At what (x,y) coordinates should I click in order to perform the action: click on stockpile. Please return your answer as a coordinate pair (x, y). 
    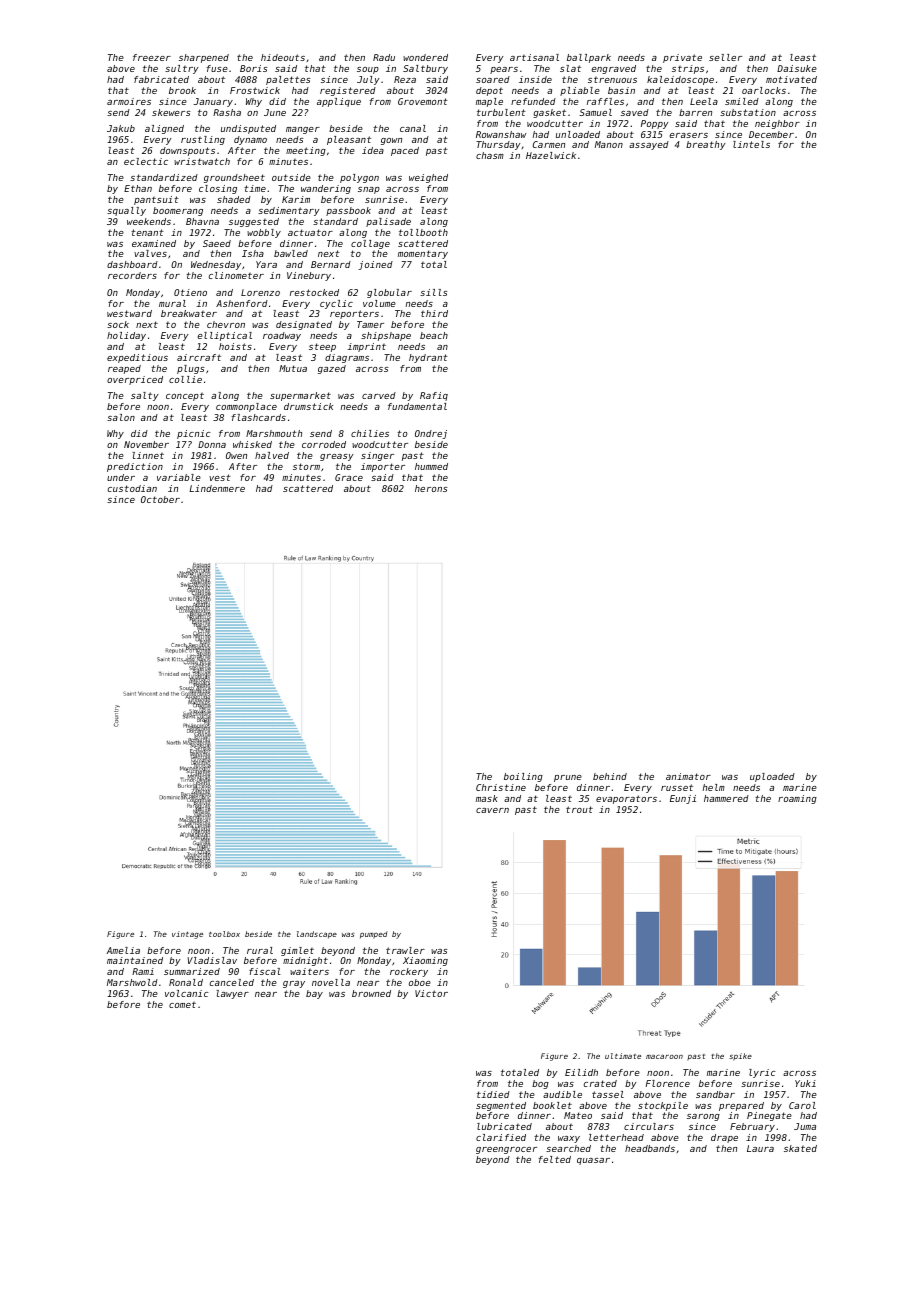
    Looking at the image, I should click on (663, 1106).
